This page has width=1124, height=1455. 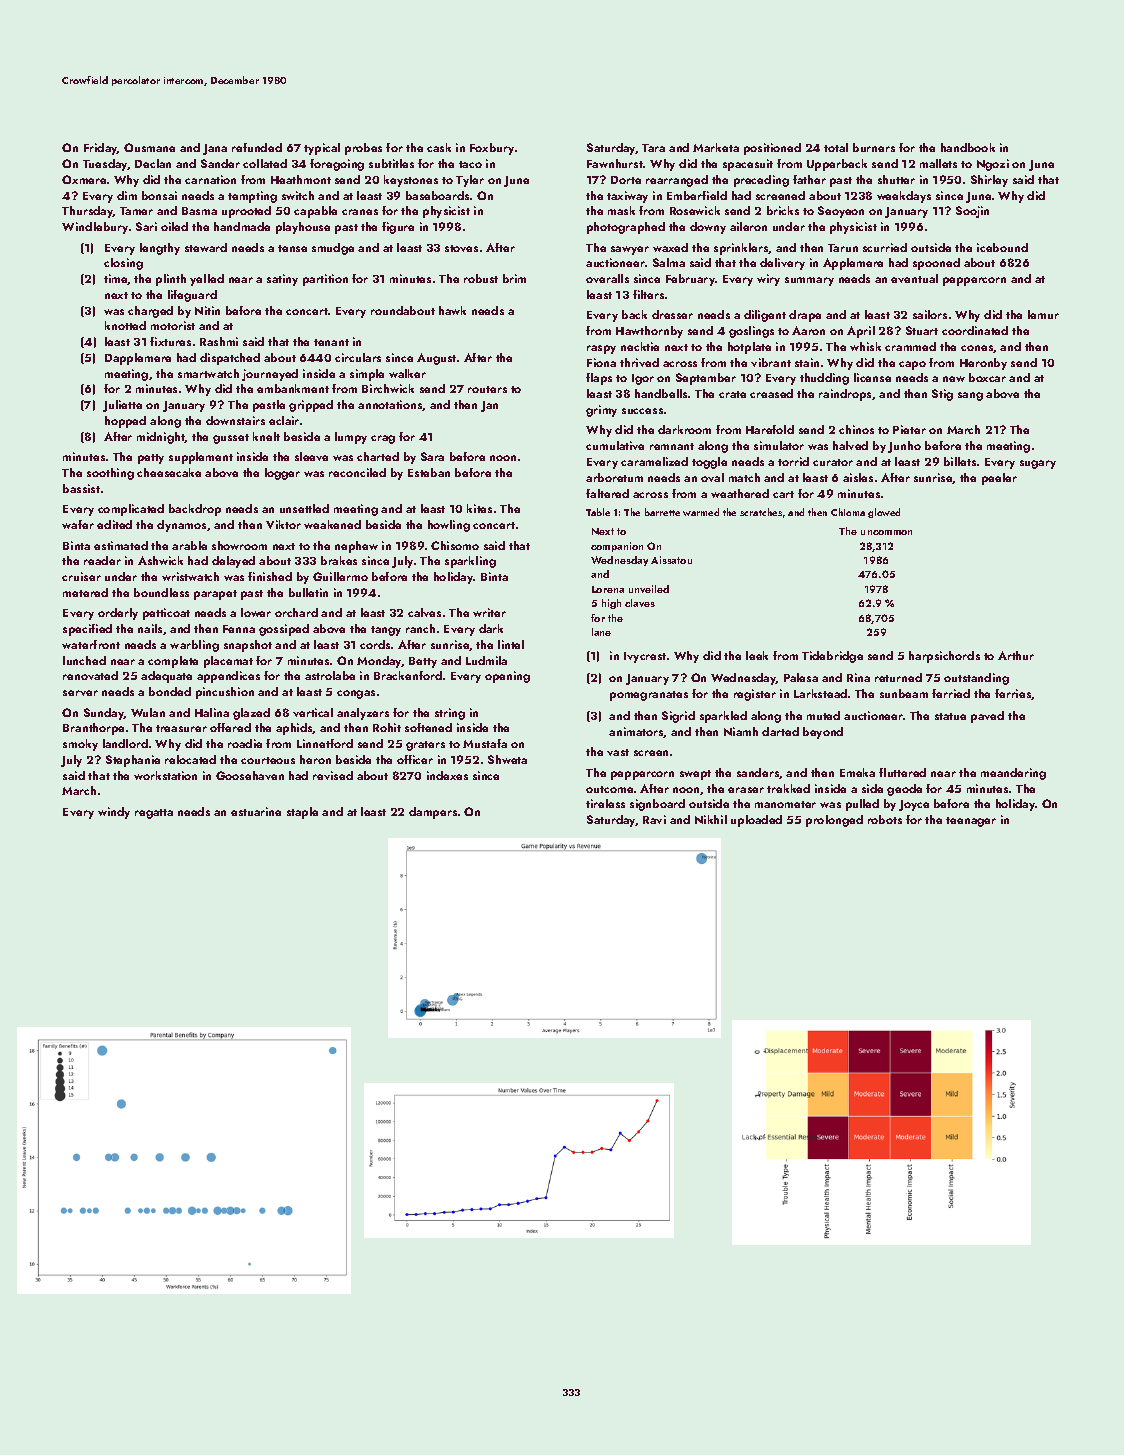 I want to click on coordinated, so click(x=975, y=330).
